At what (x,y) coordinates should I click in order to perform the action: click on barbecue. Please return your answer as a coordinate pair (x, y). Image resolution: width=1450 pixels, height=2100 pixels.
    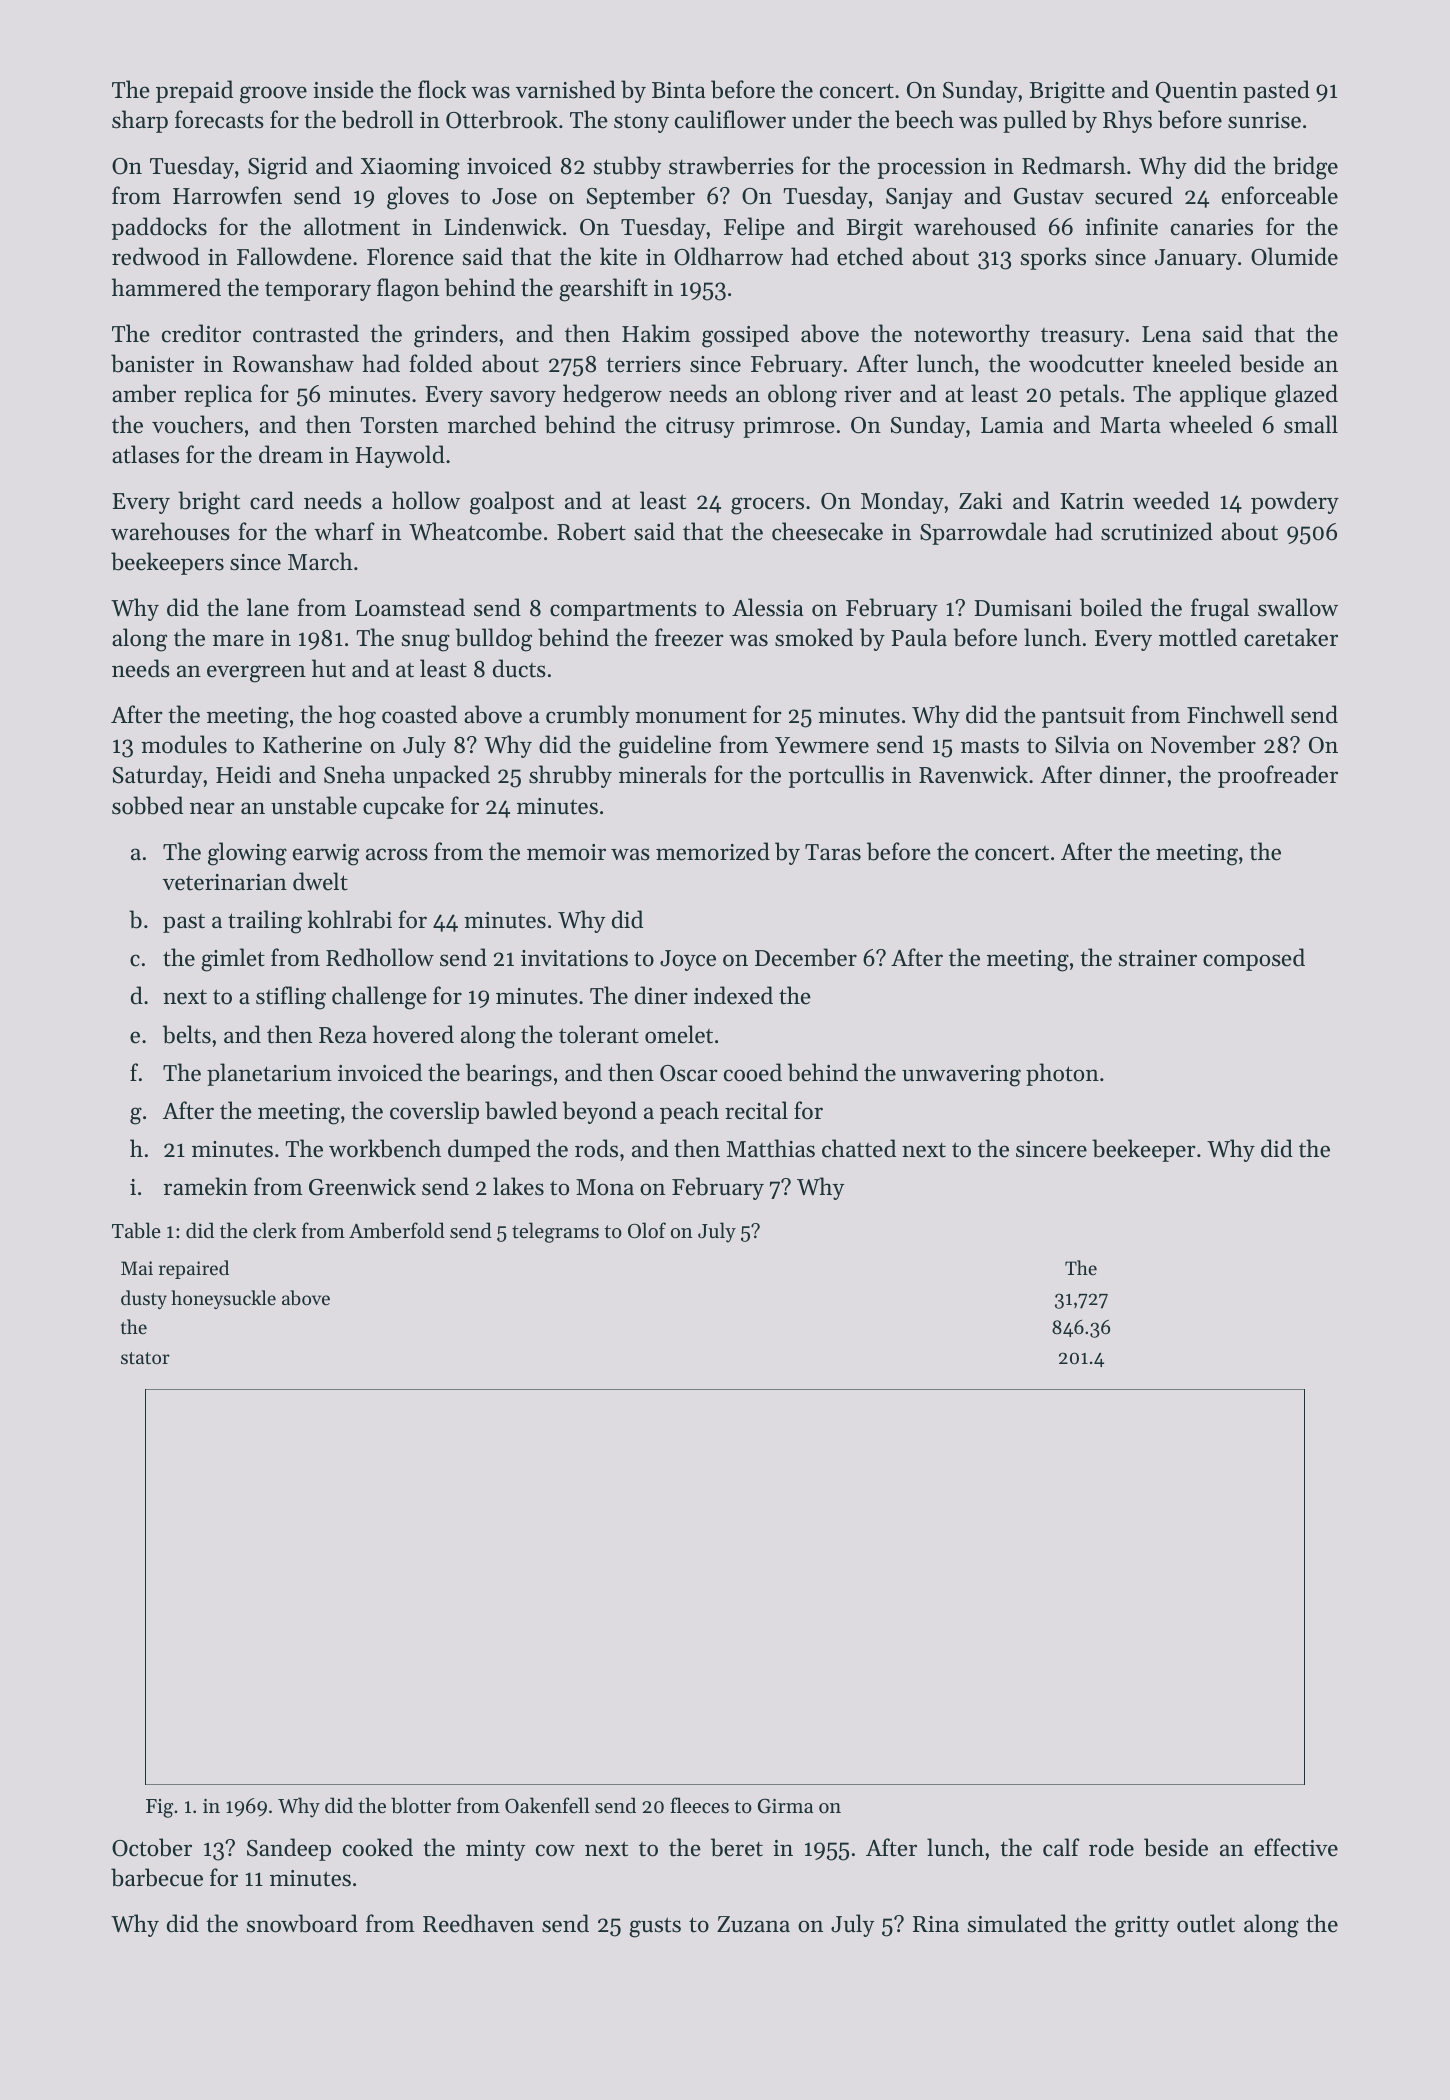
    Looking at the image, I should click on (157, 1877).
